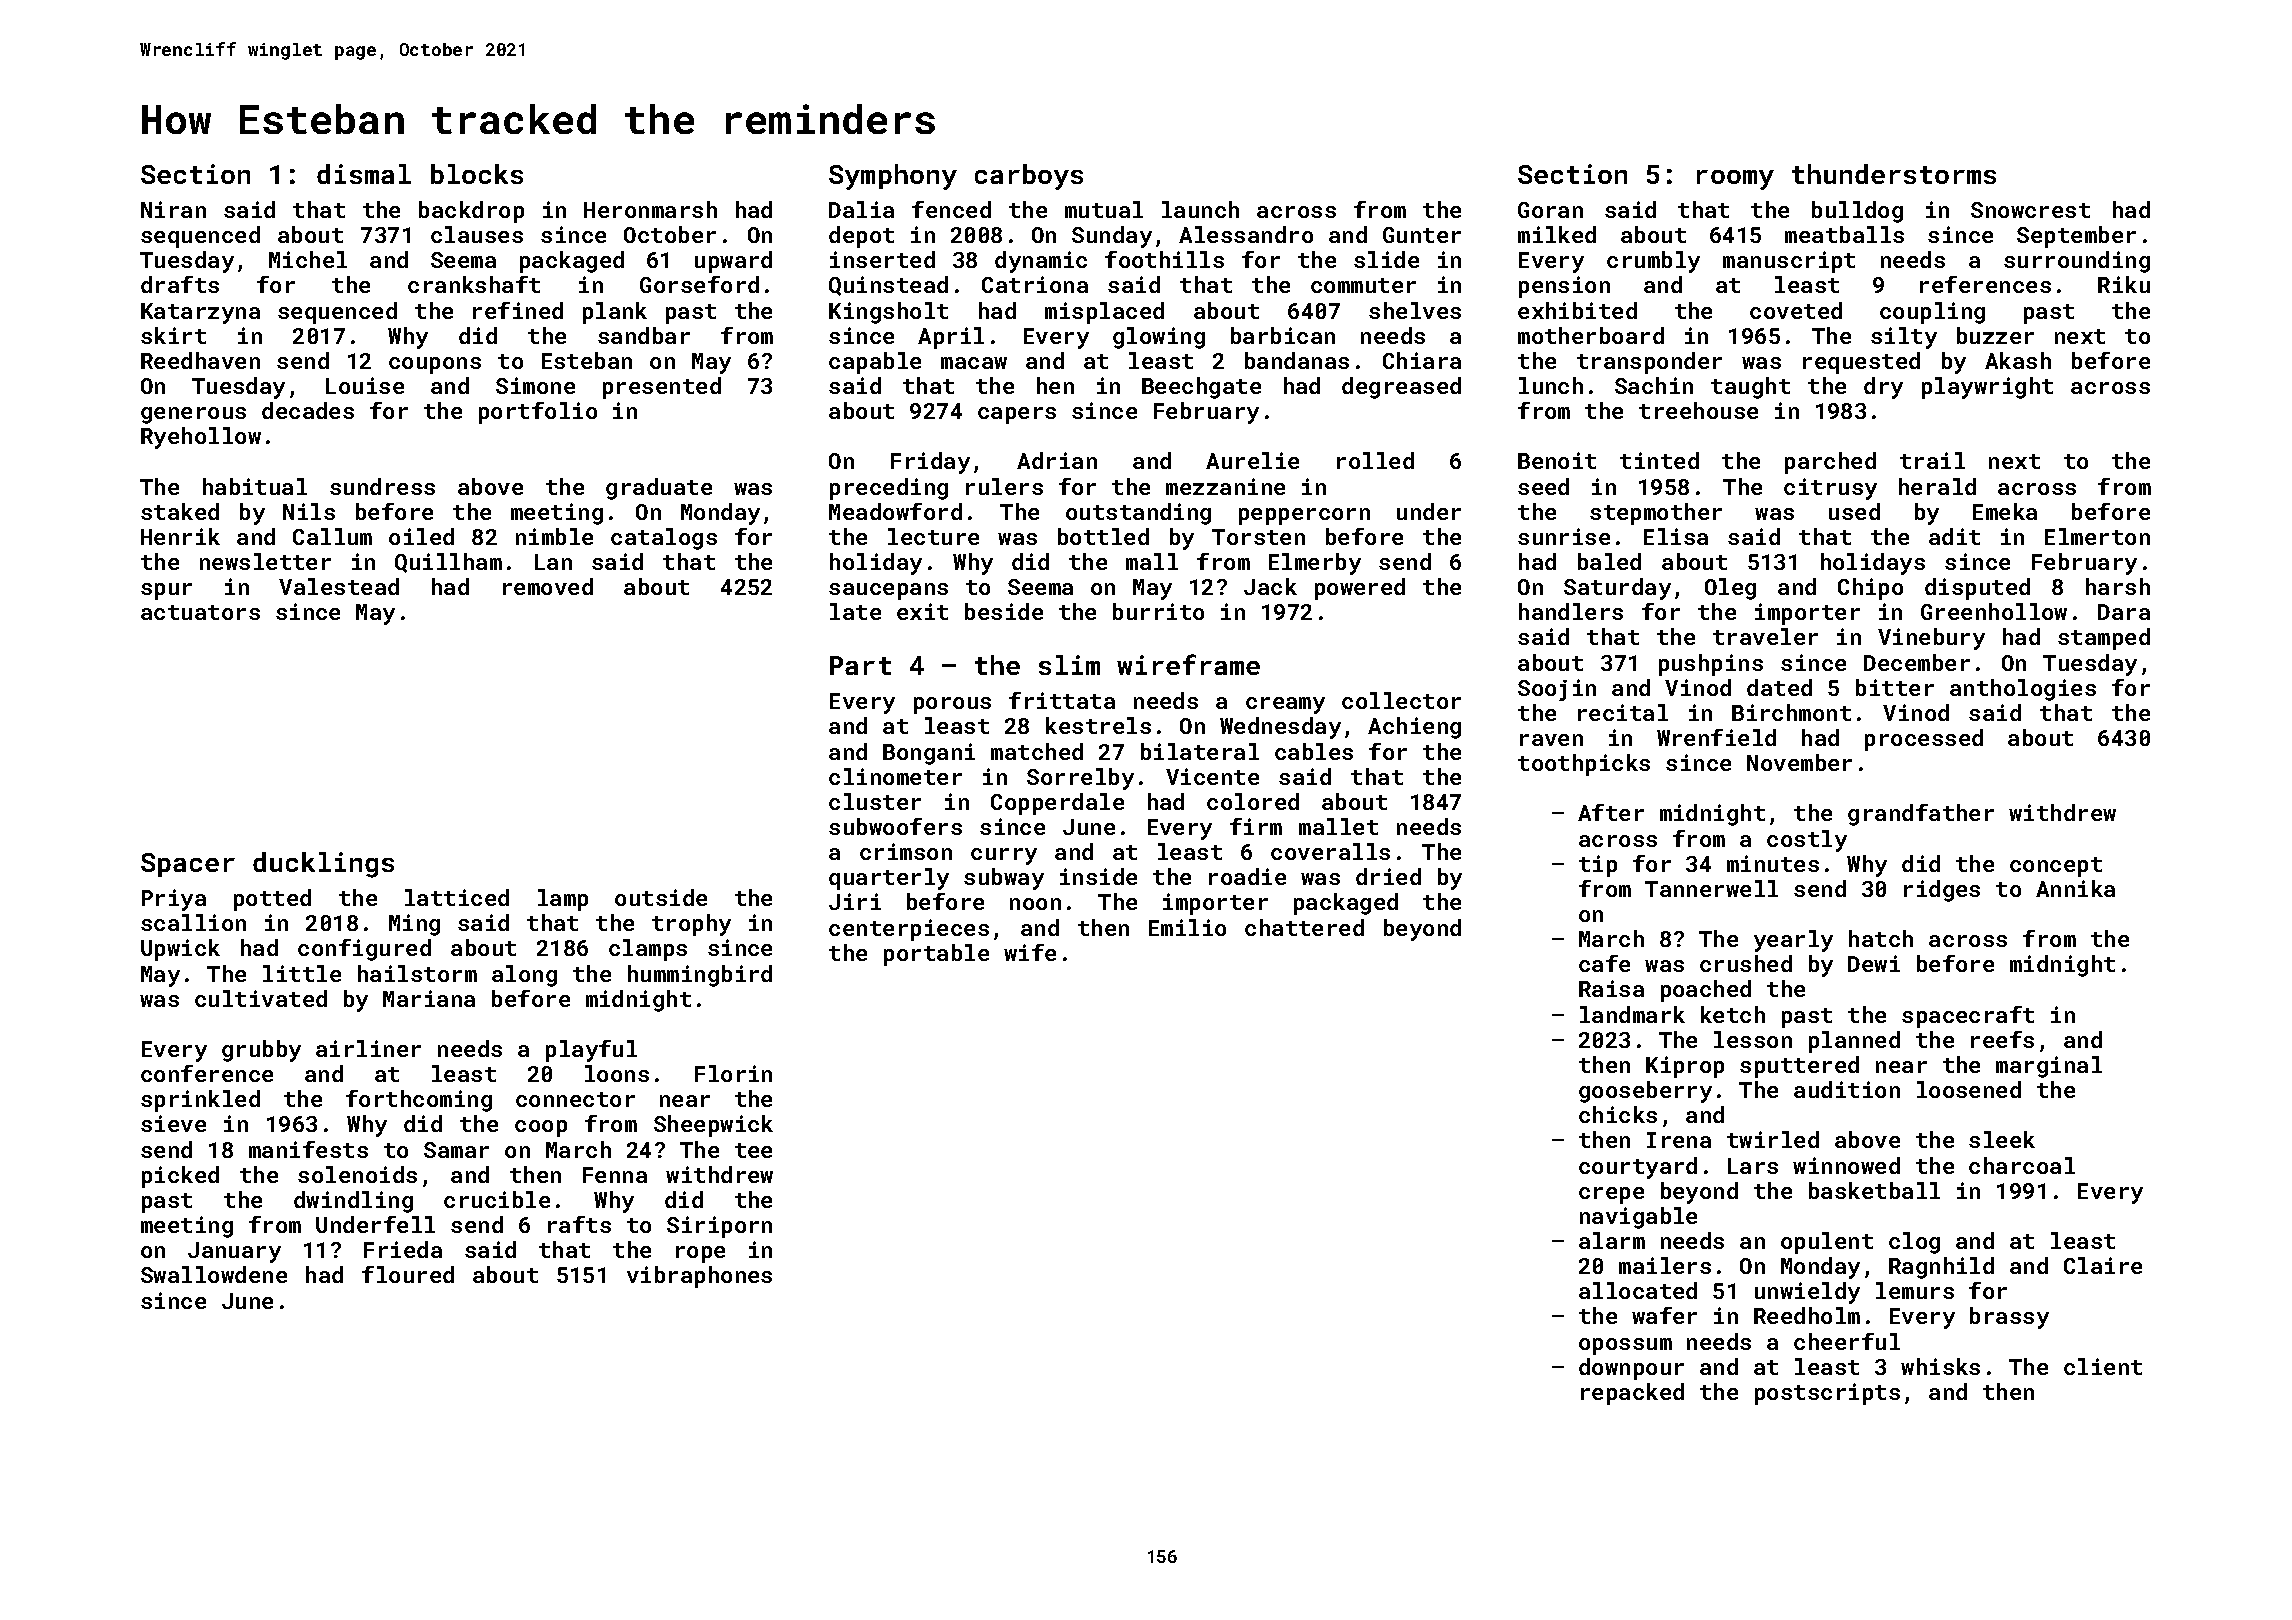 The height and width of the screenshot is (1620, 2292). I want to click on Spacer, so click(188, 865).
